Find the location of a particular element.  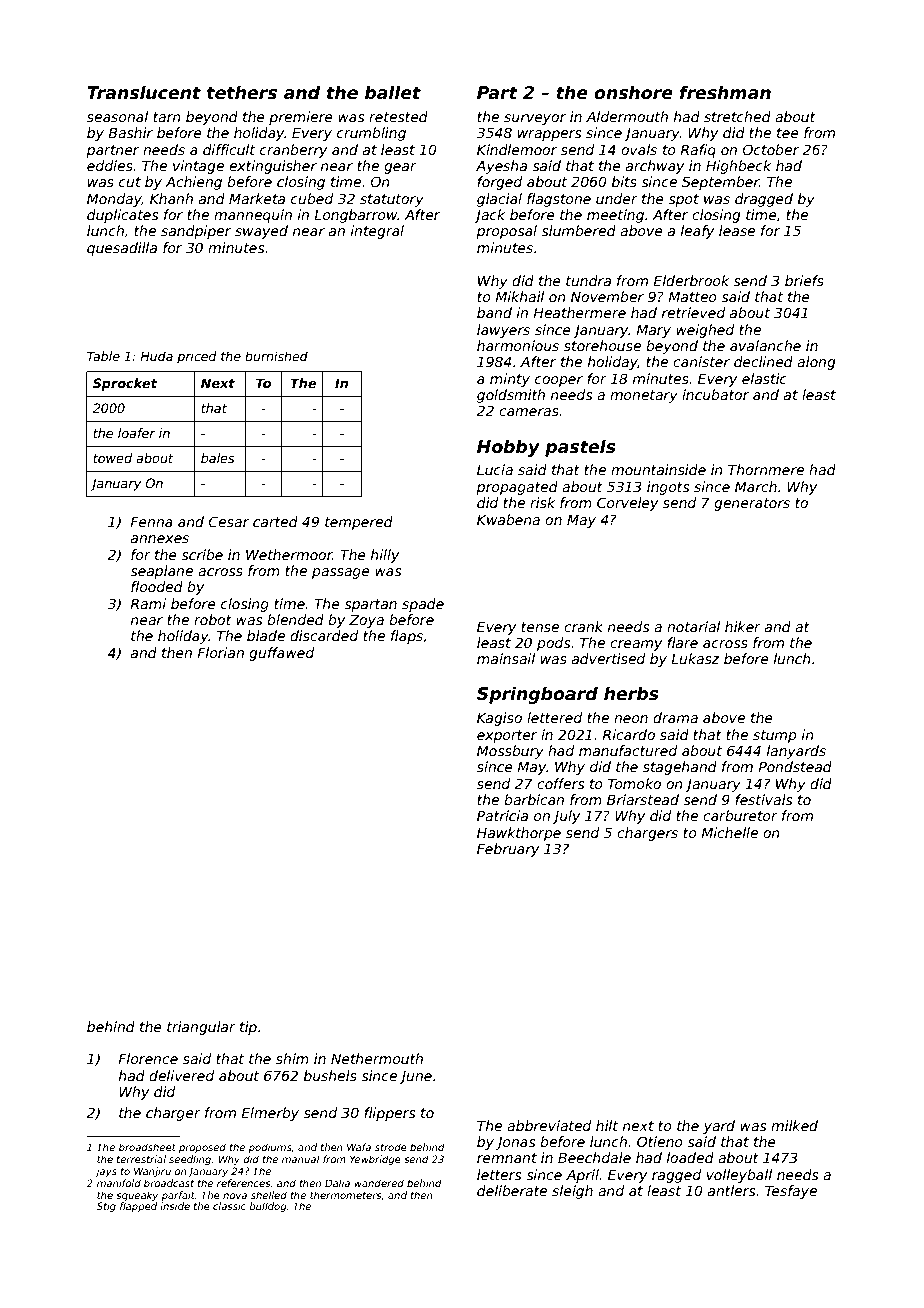

annexes is located at coordinates (160, 539).
